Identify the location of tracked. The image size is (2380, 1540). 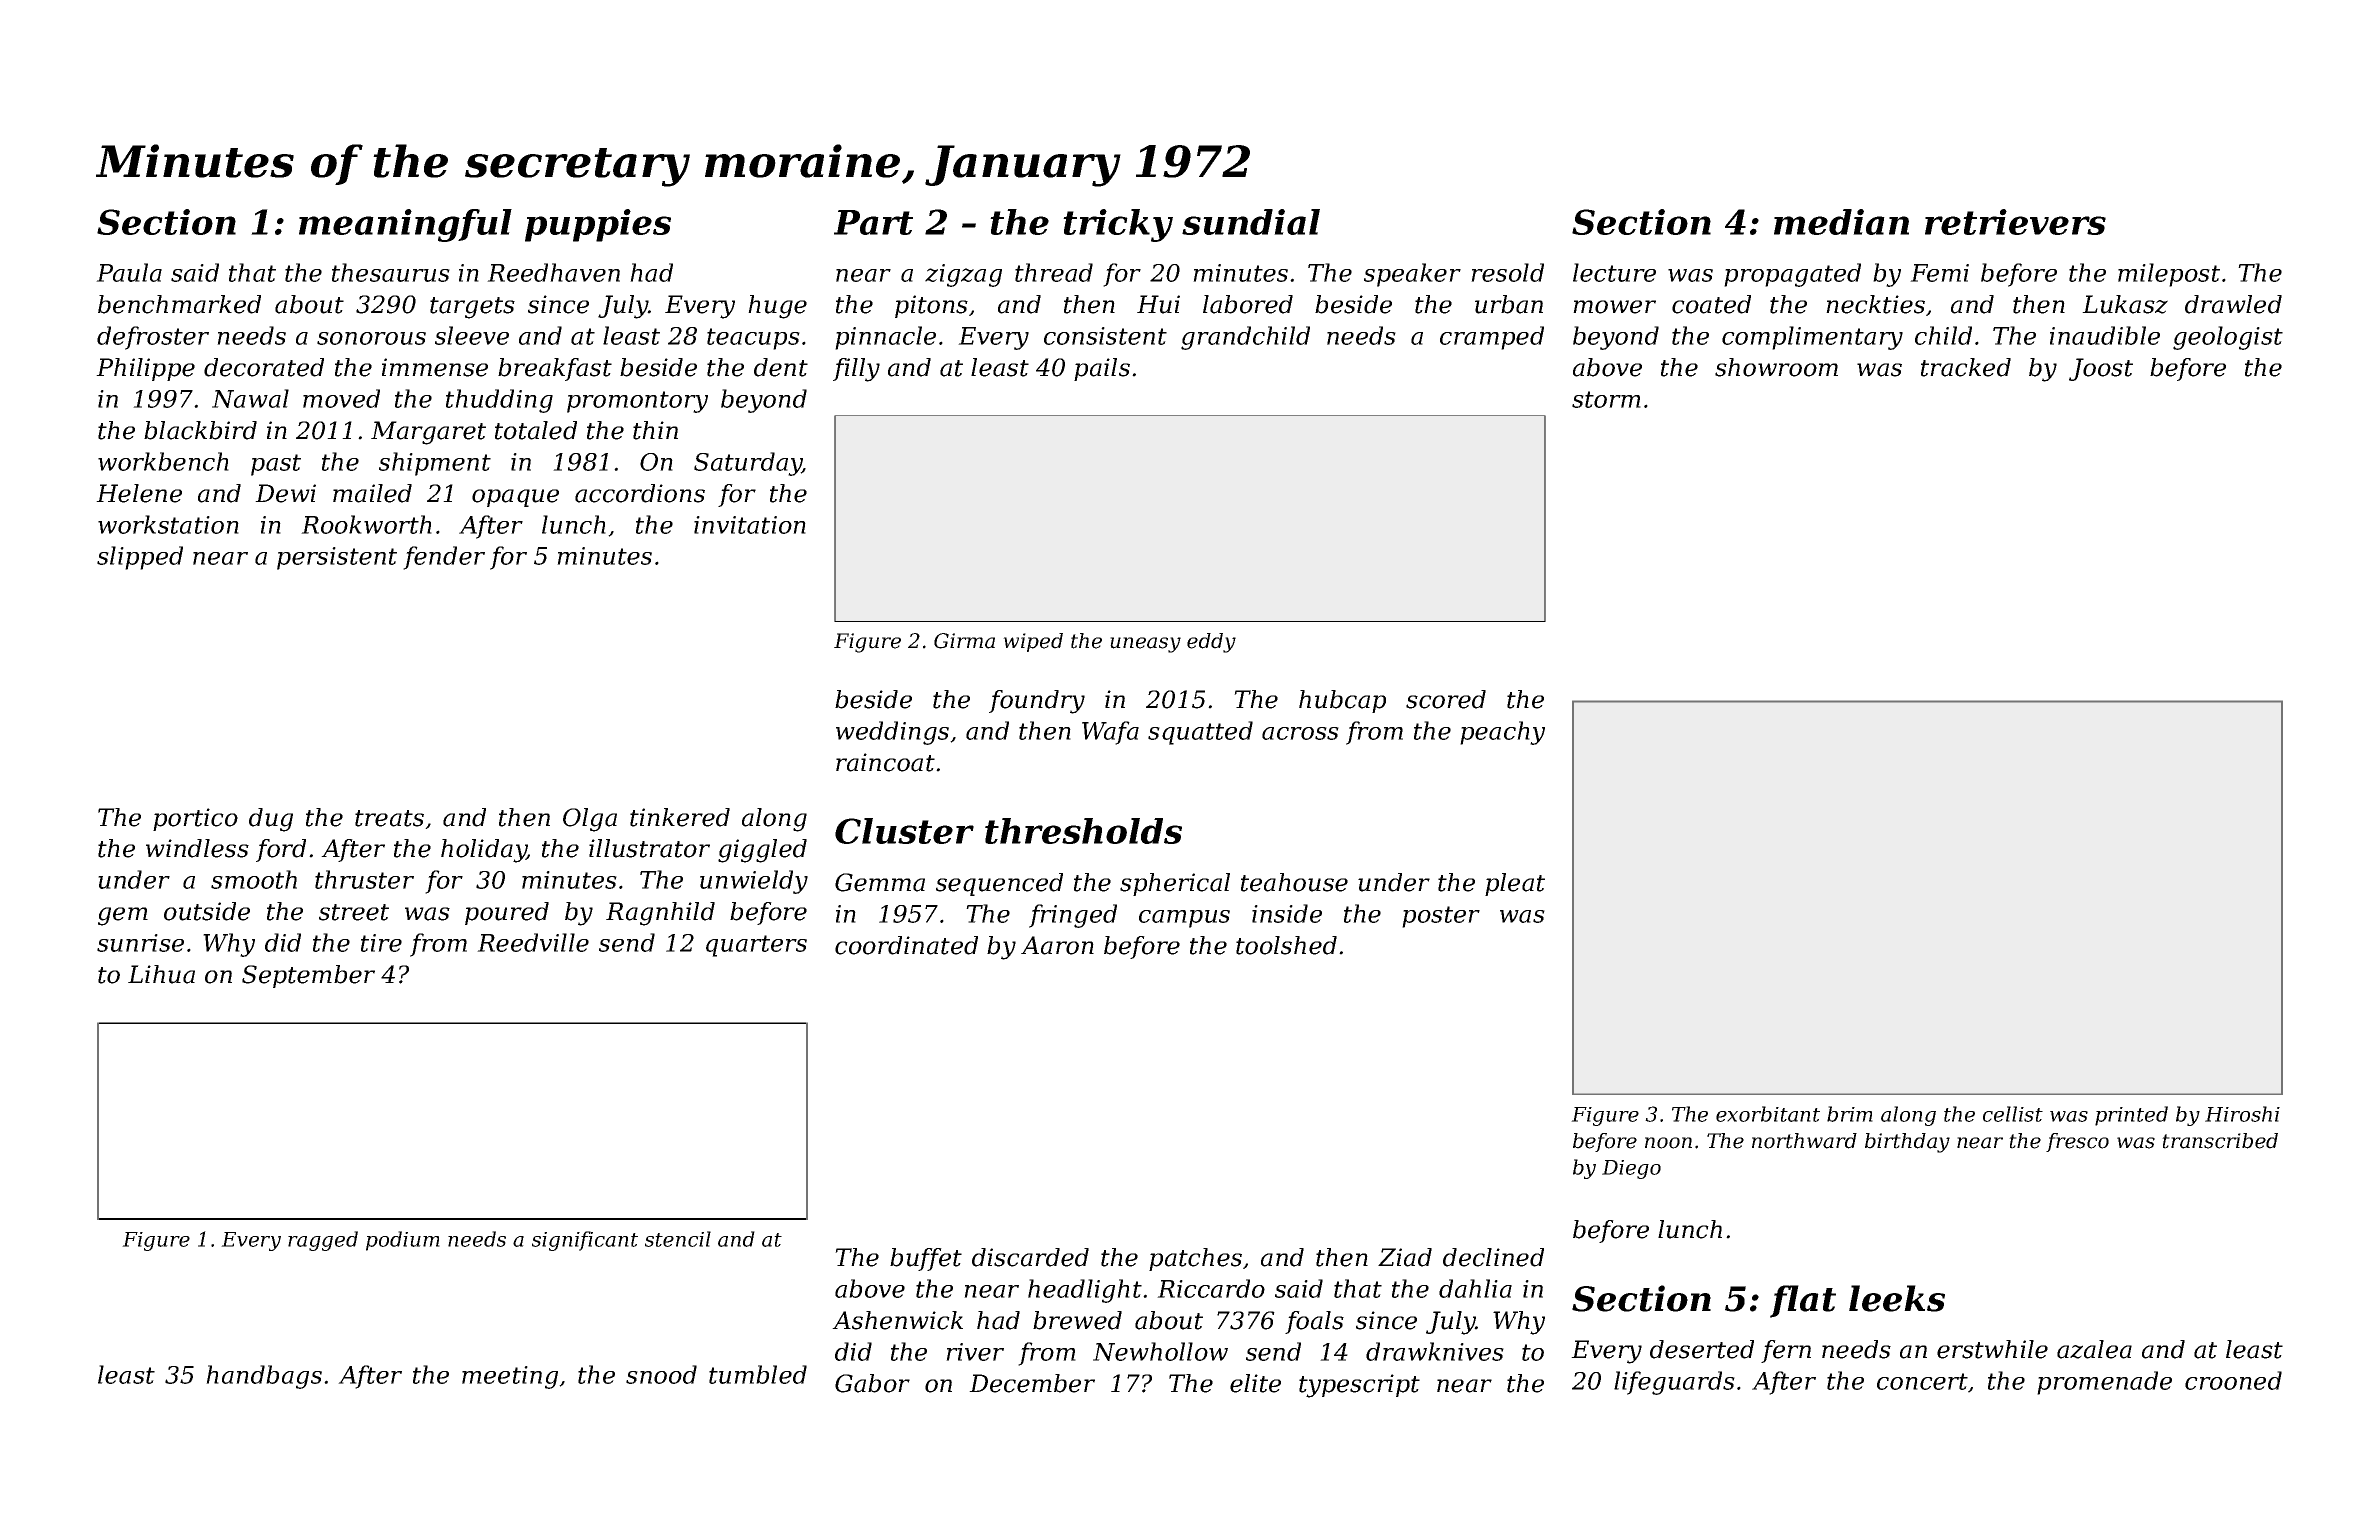
(1966, 367).
